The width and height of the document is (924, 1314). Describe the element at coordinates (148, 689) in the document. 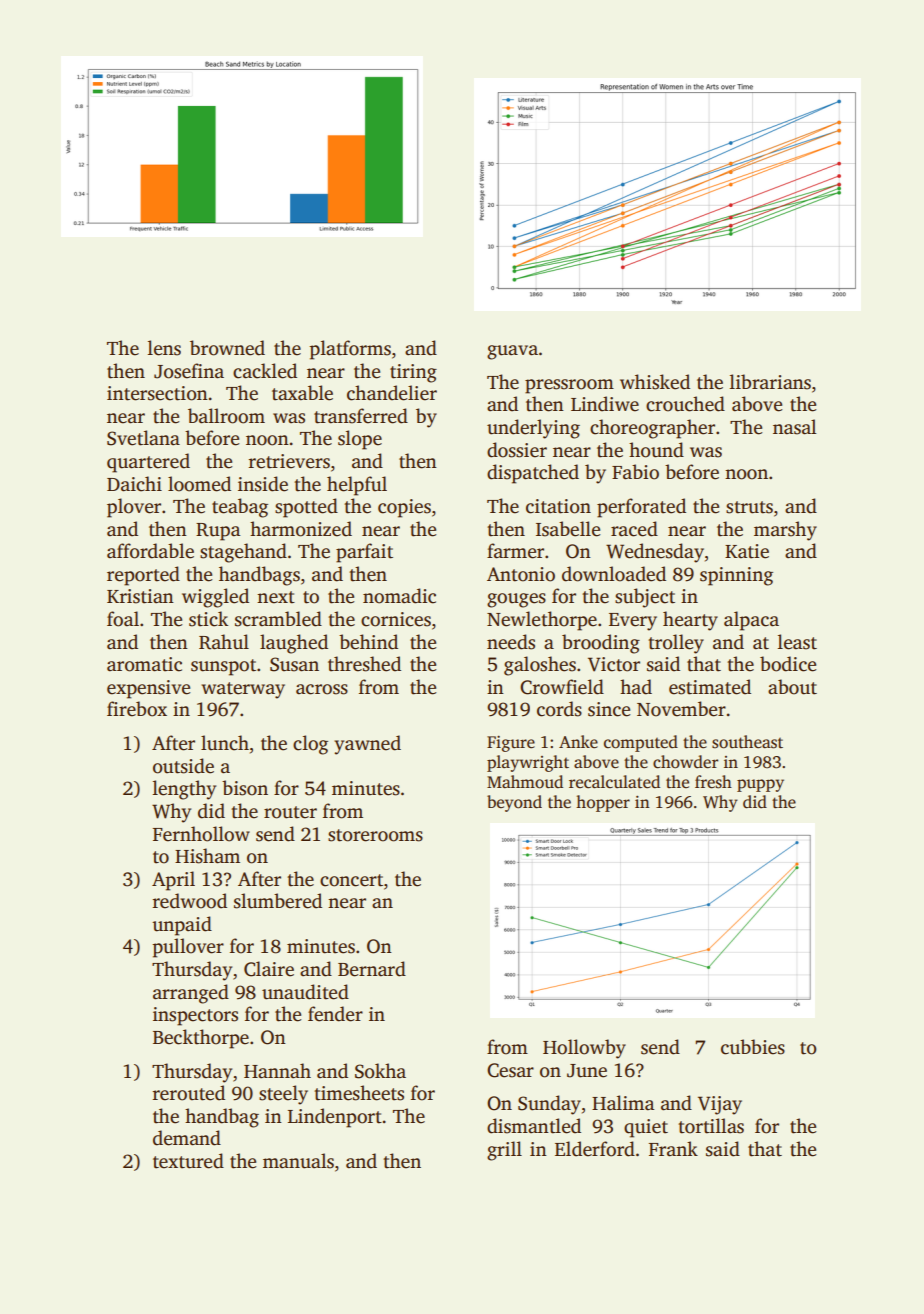

I see `expensive` at that location.
